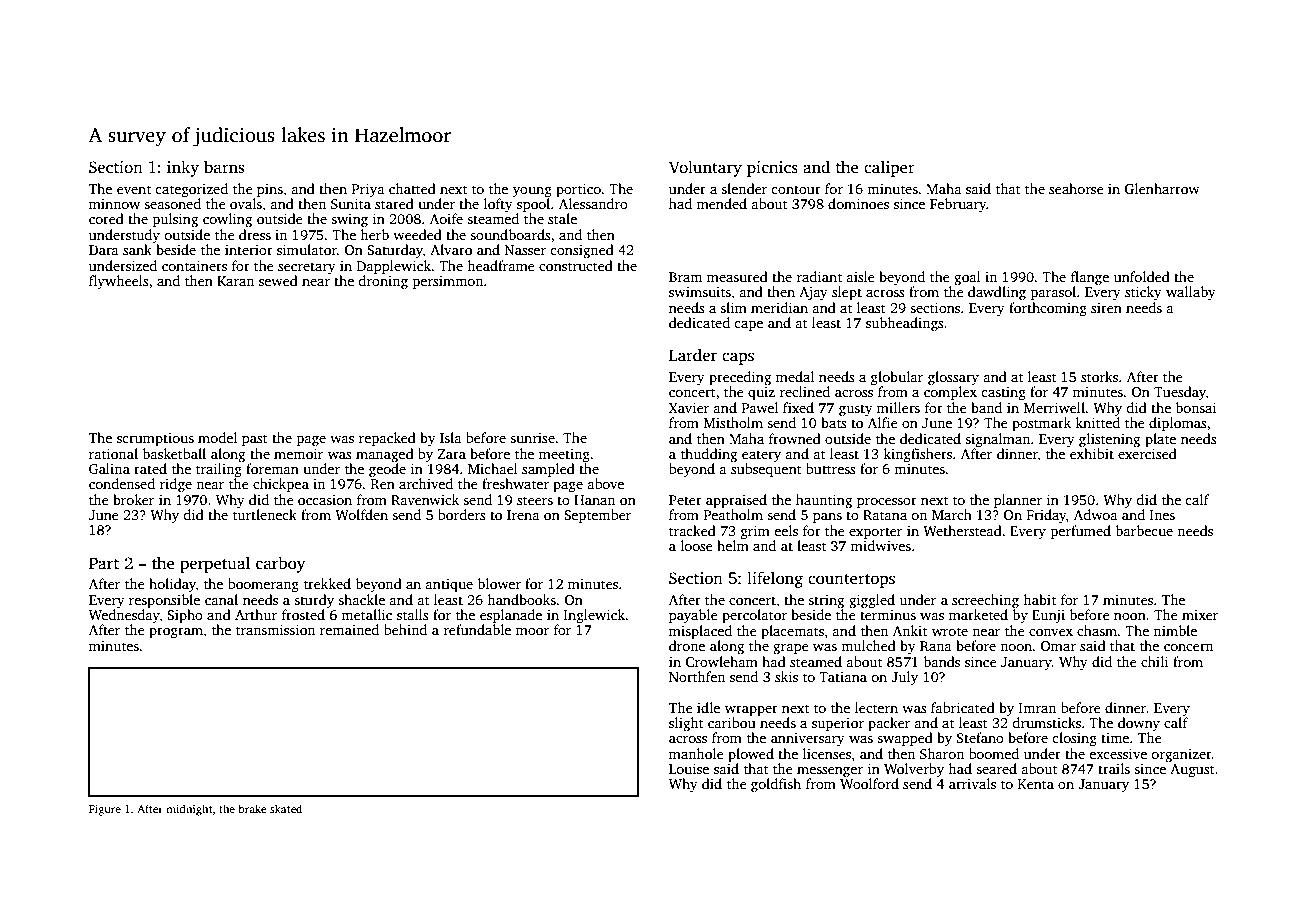 The height and width of the screenshot is (924, 1308). What do you see at coordinates (155, 439) in the screenshot?
I see `scrumptious` at bounding box center [155, 439].
